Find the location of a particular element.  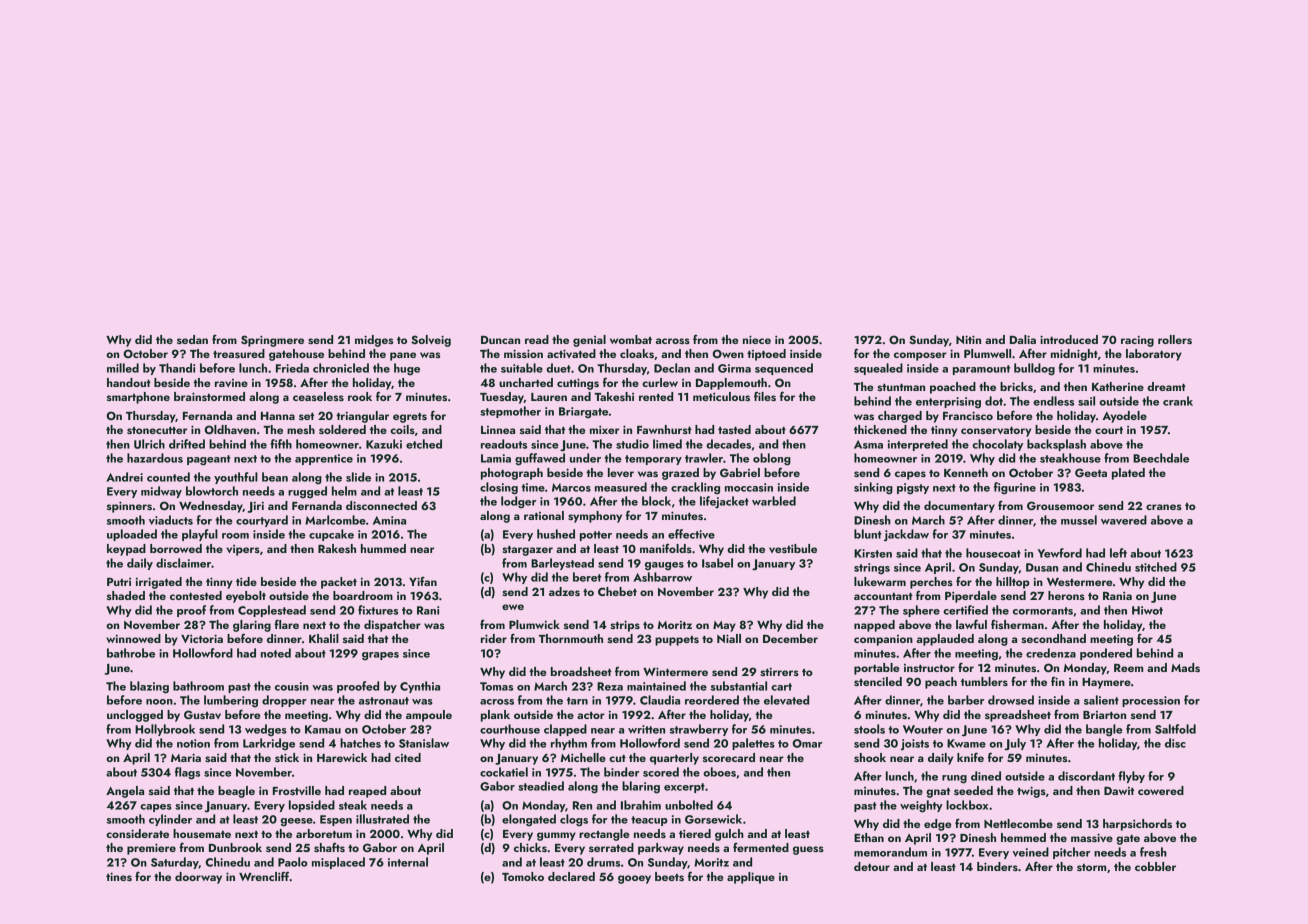

cousin is located at coordinates (292, 686).
